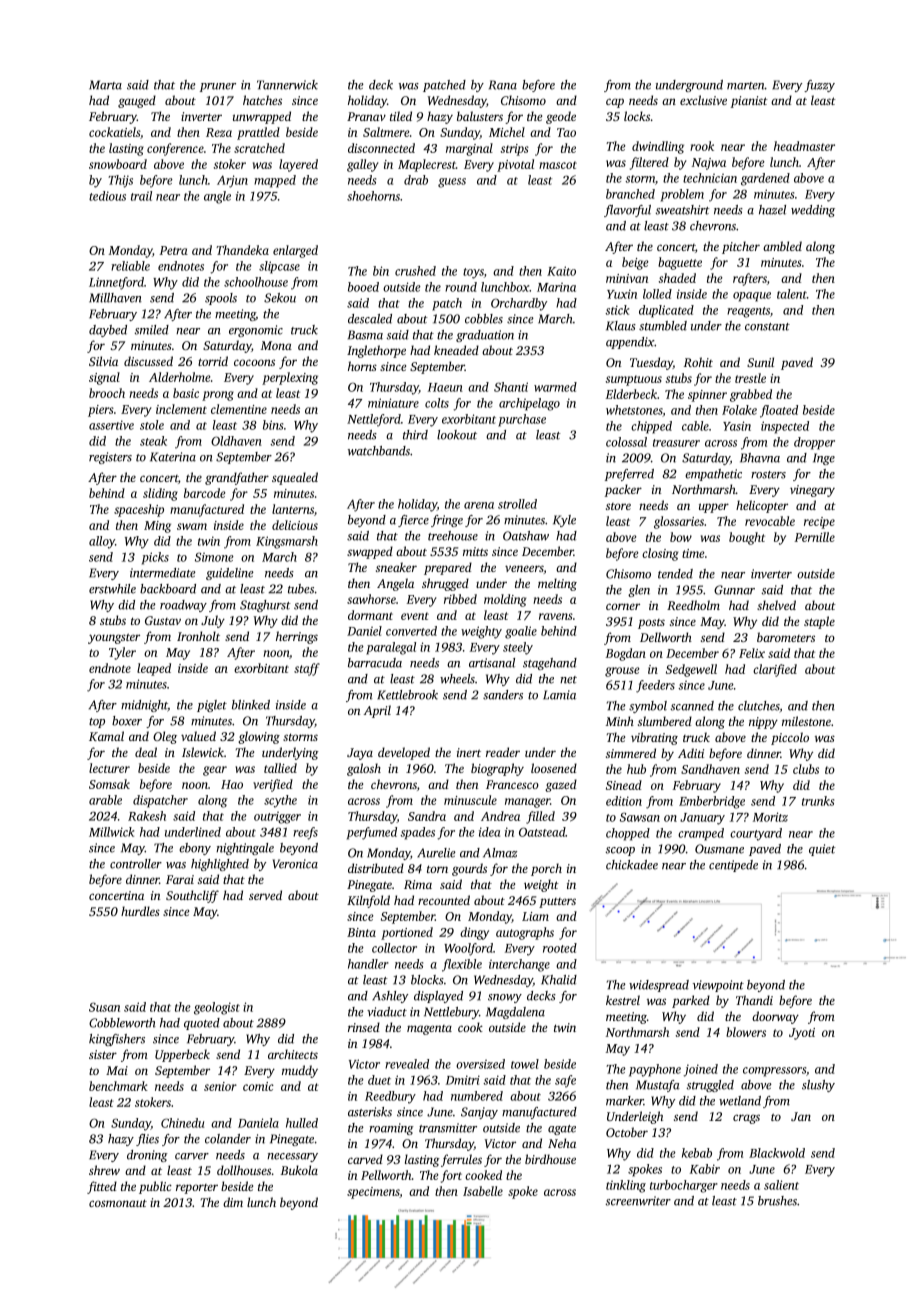  Describe the element at coordinates (777, 1201) in the screenshot. I see `brushes` at that location.
